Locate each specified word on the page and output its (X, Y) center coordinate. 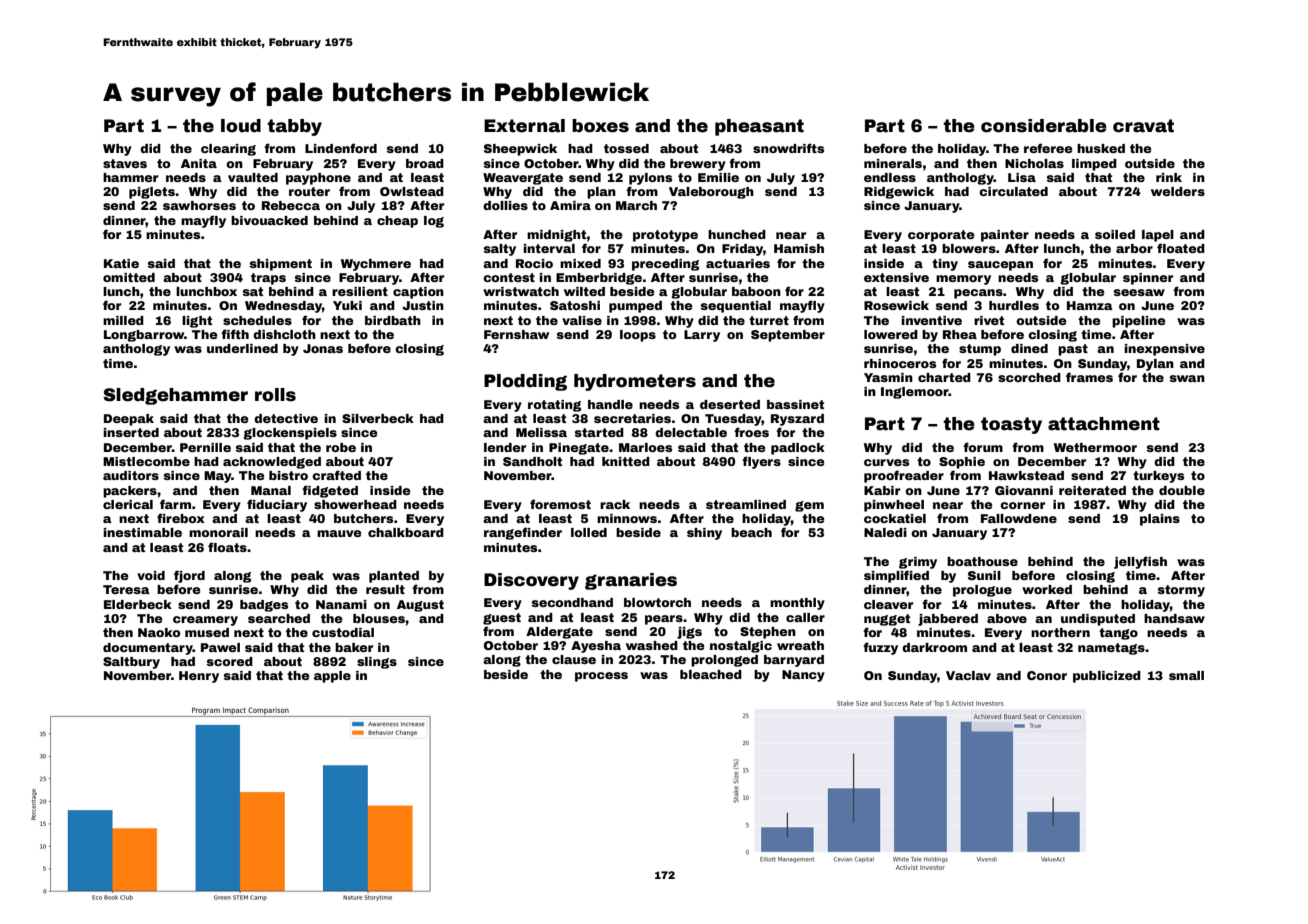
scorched (1029, 377)
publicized (1107, 677)
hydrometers (635, 382)
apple (332, 677)
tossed (626, 148)
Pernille (205, 447)
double (1182, 490)
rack (615, 504)
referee (1048, 148)
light (197, 322)
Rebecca (291, 205)
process (601, 677)
